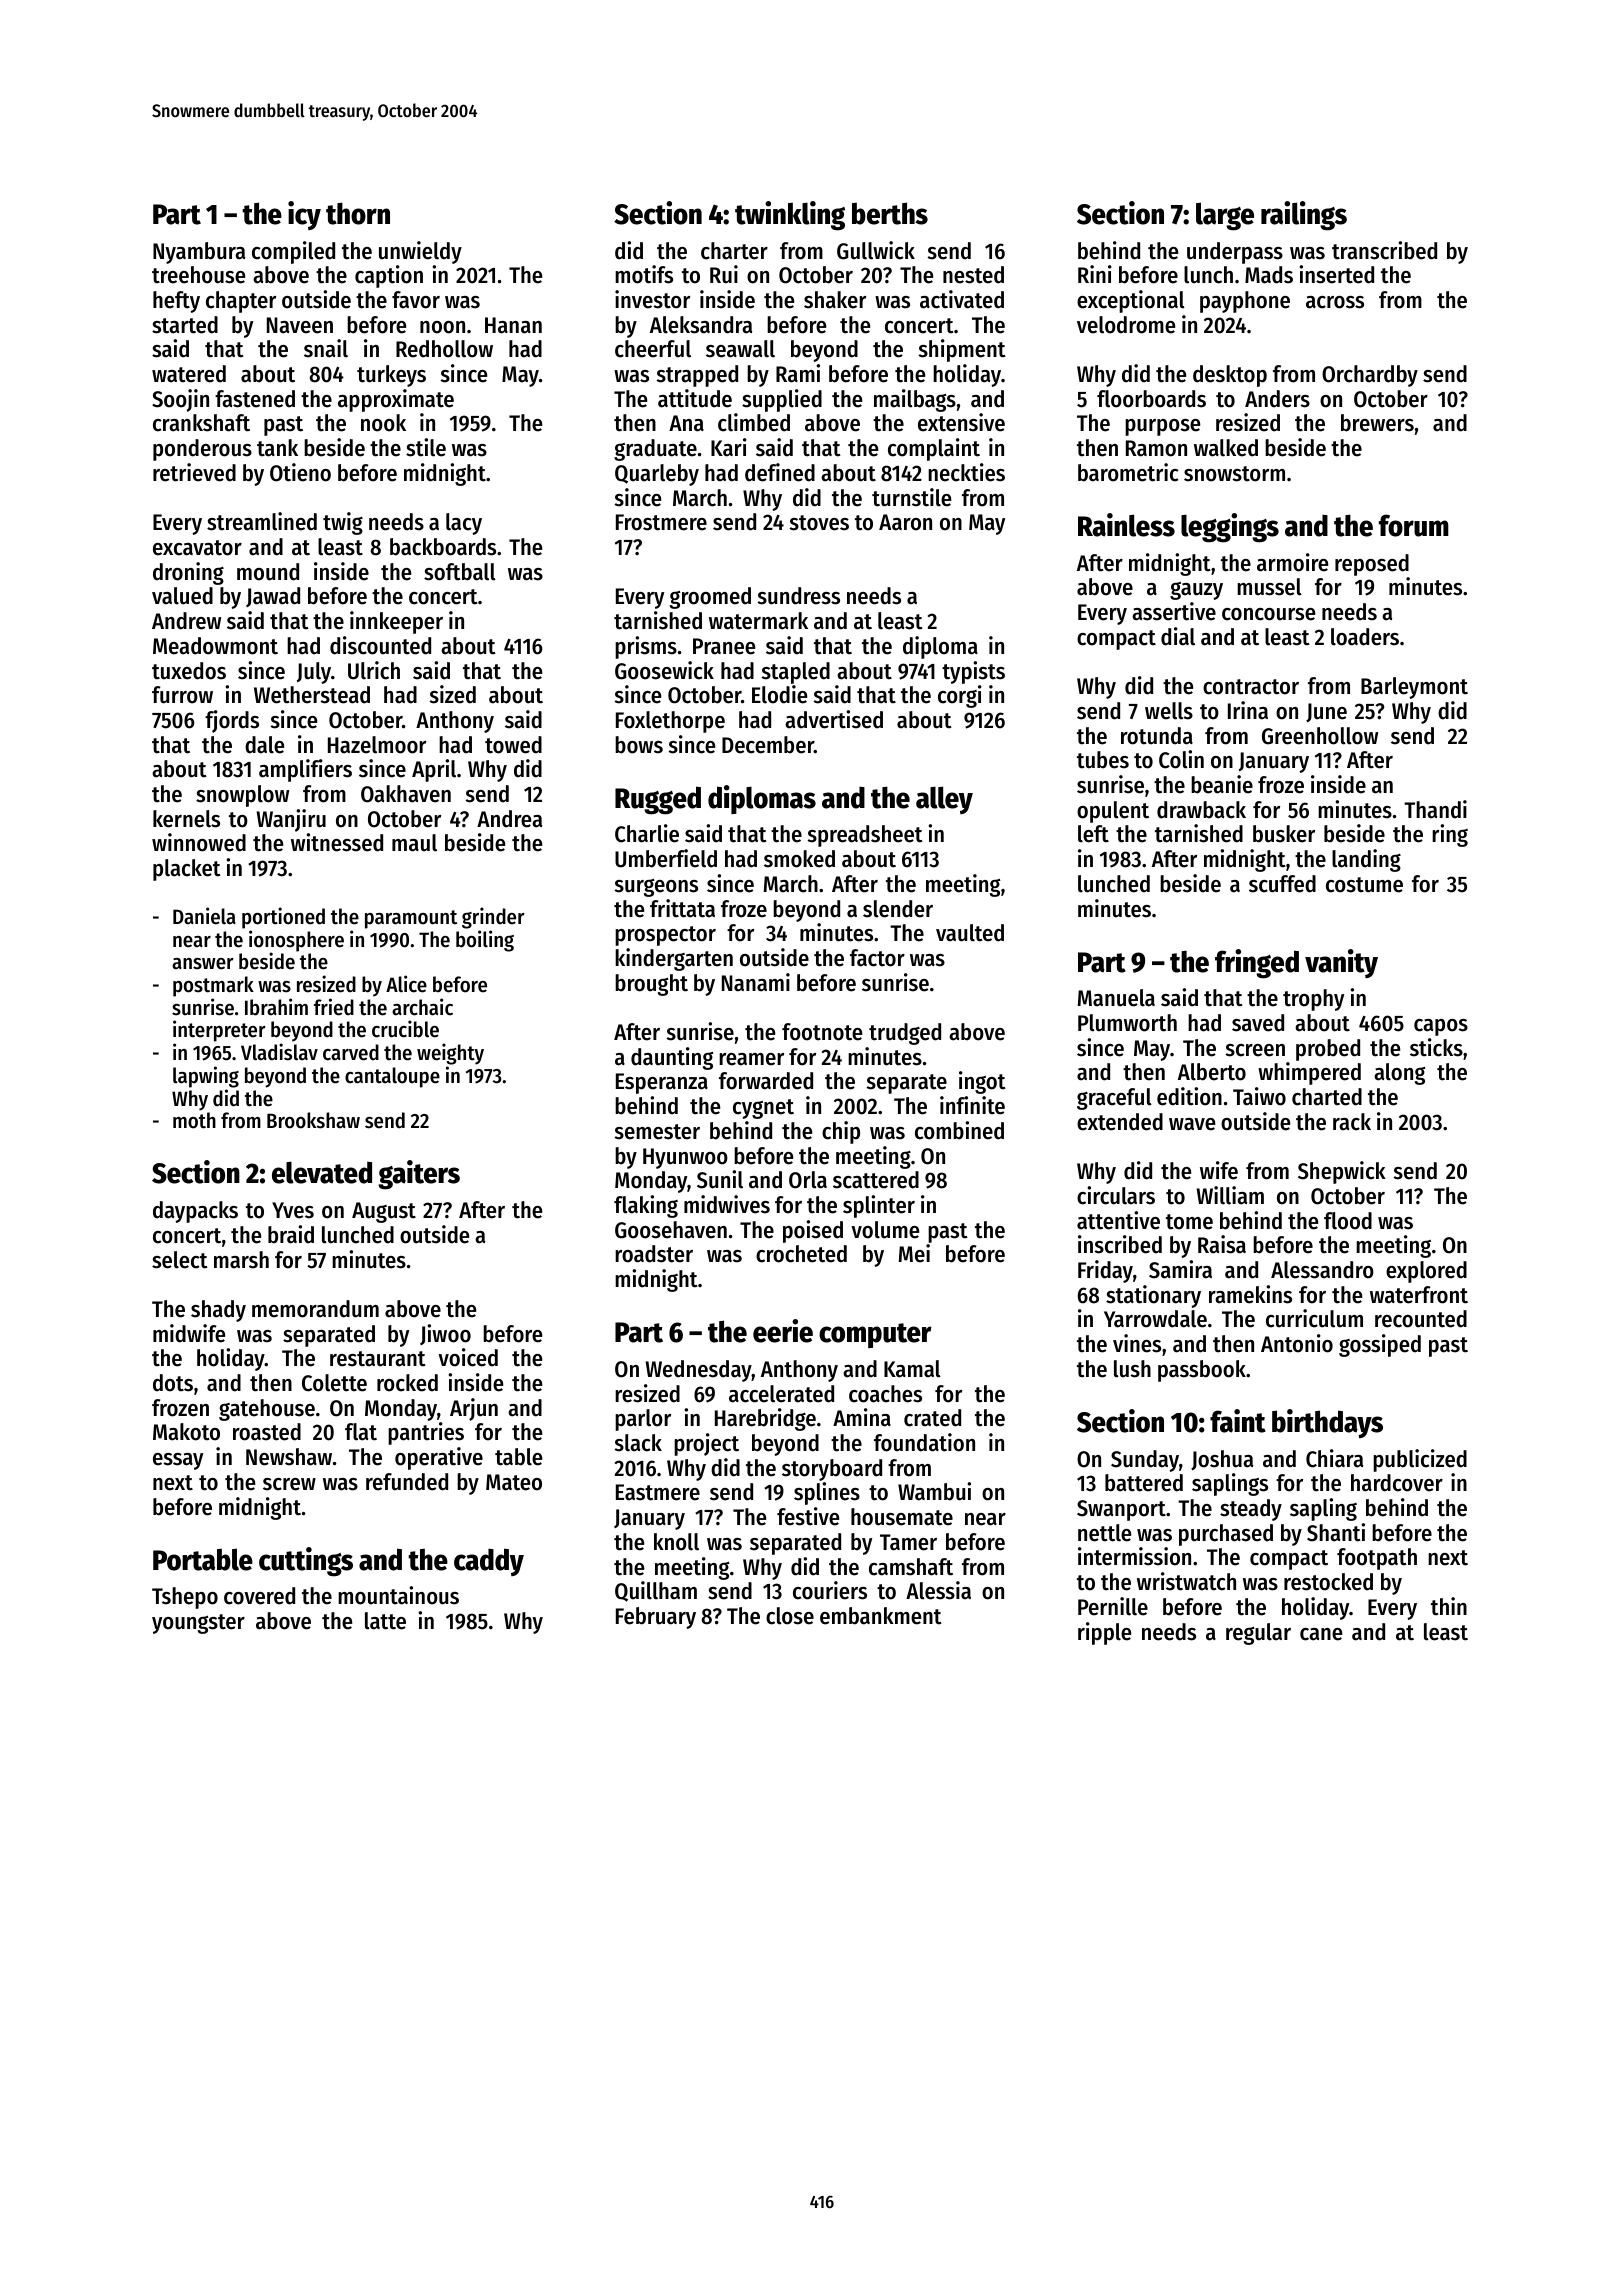 The width and height of the page is (1620, 2292). Describe the element at coordinates (1304, 216) in the page. I see `railings` at that location.
